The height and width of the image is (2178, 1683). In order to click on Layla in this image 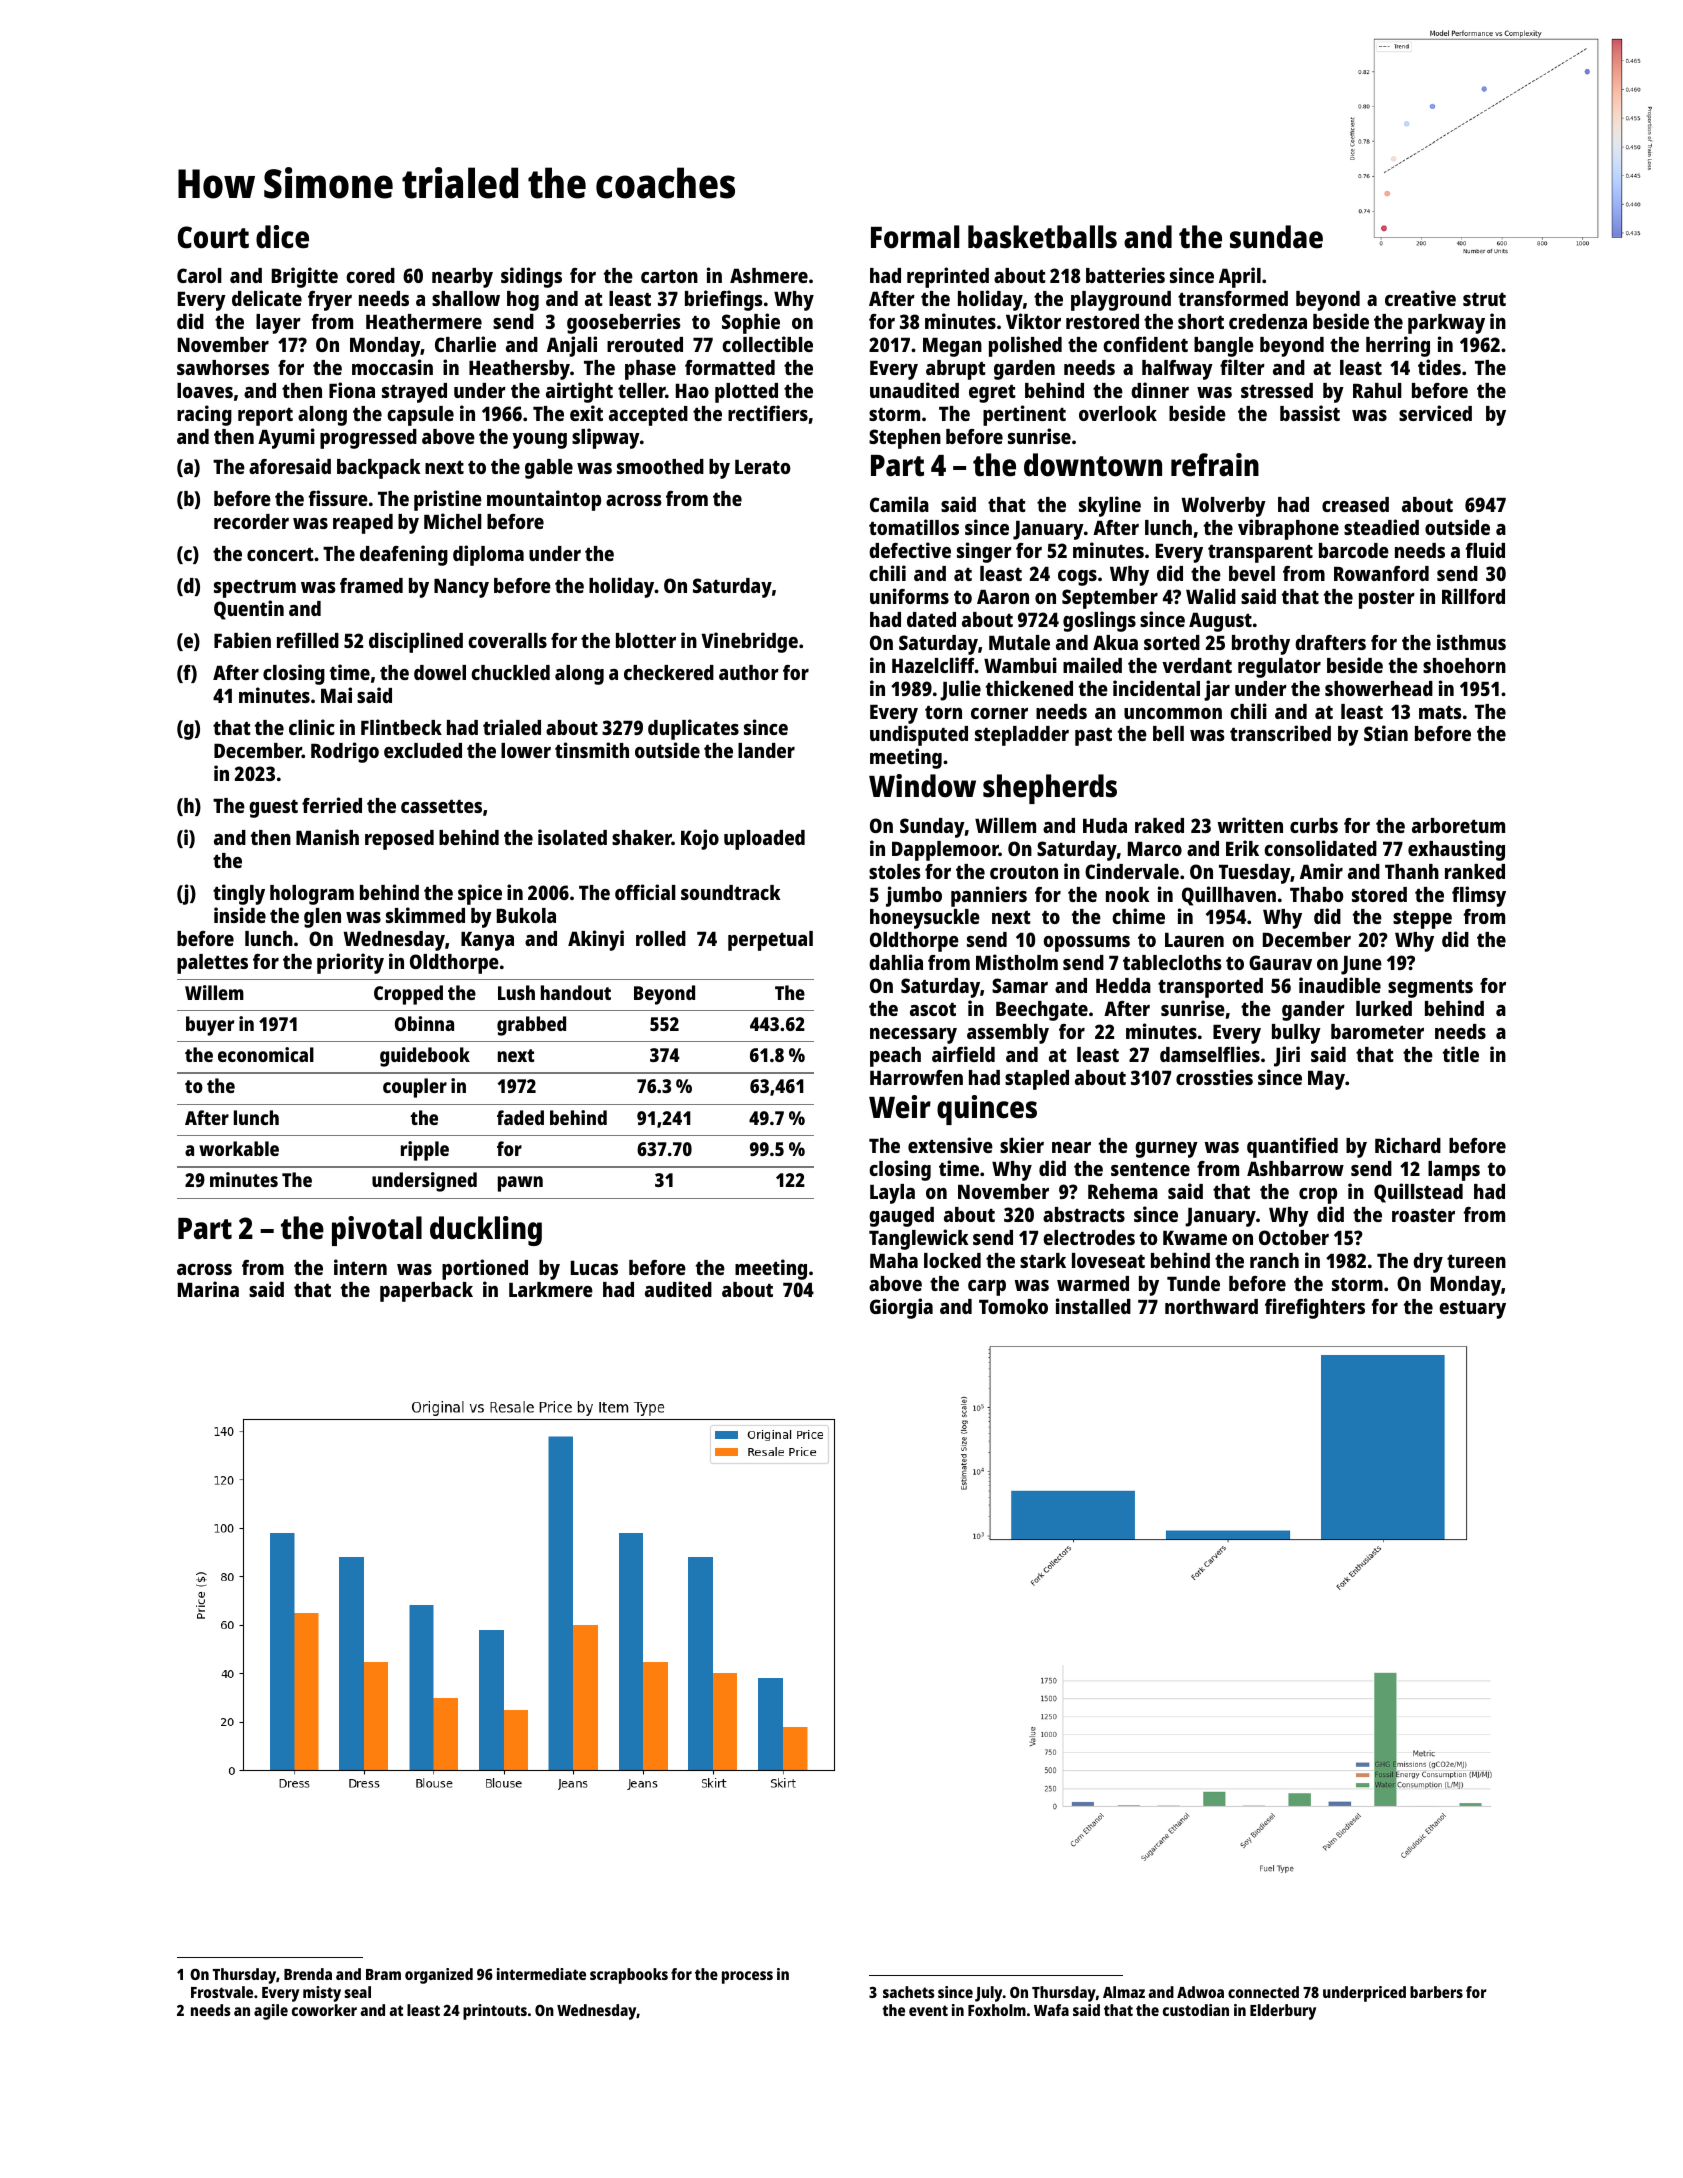, I will do `click(892, 1194)`.
